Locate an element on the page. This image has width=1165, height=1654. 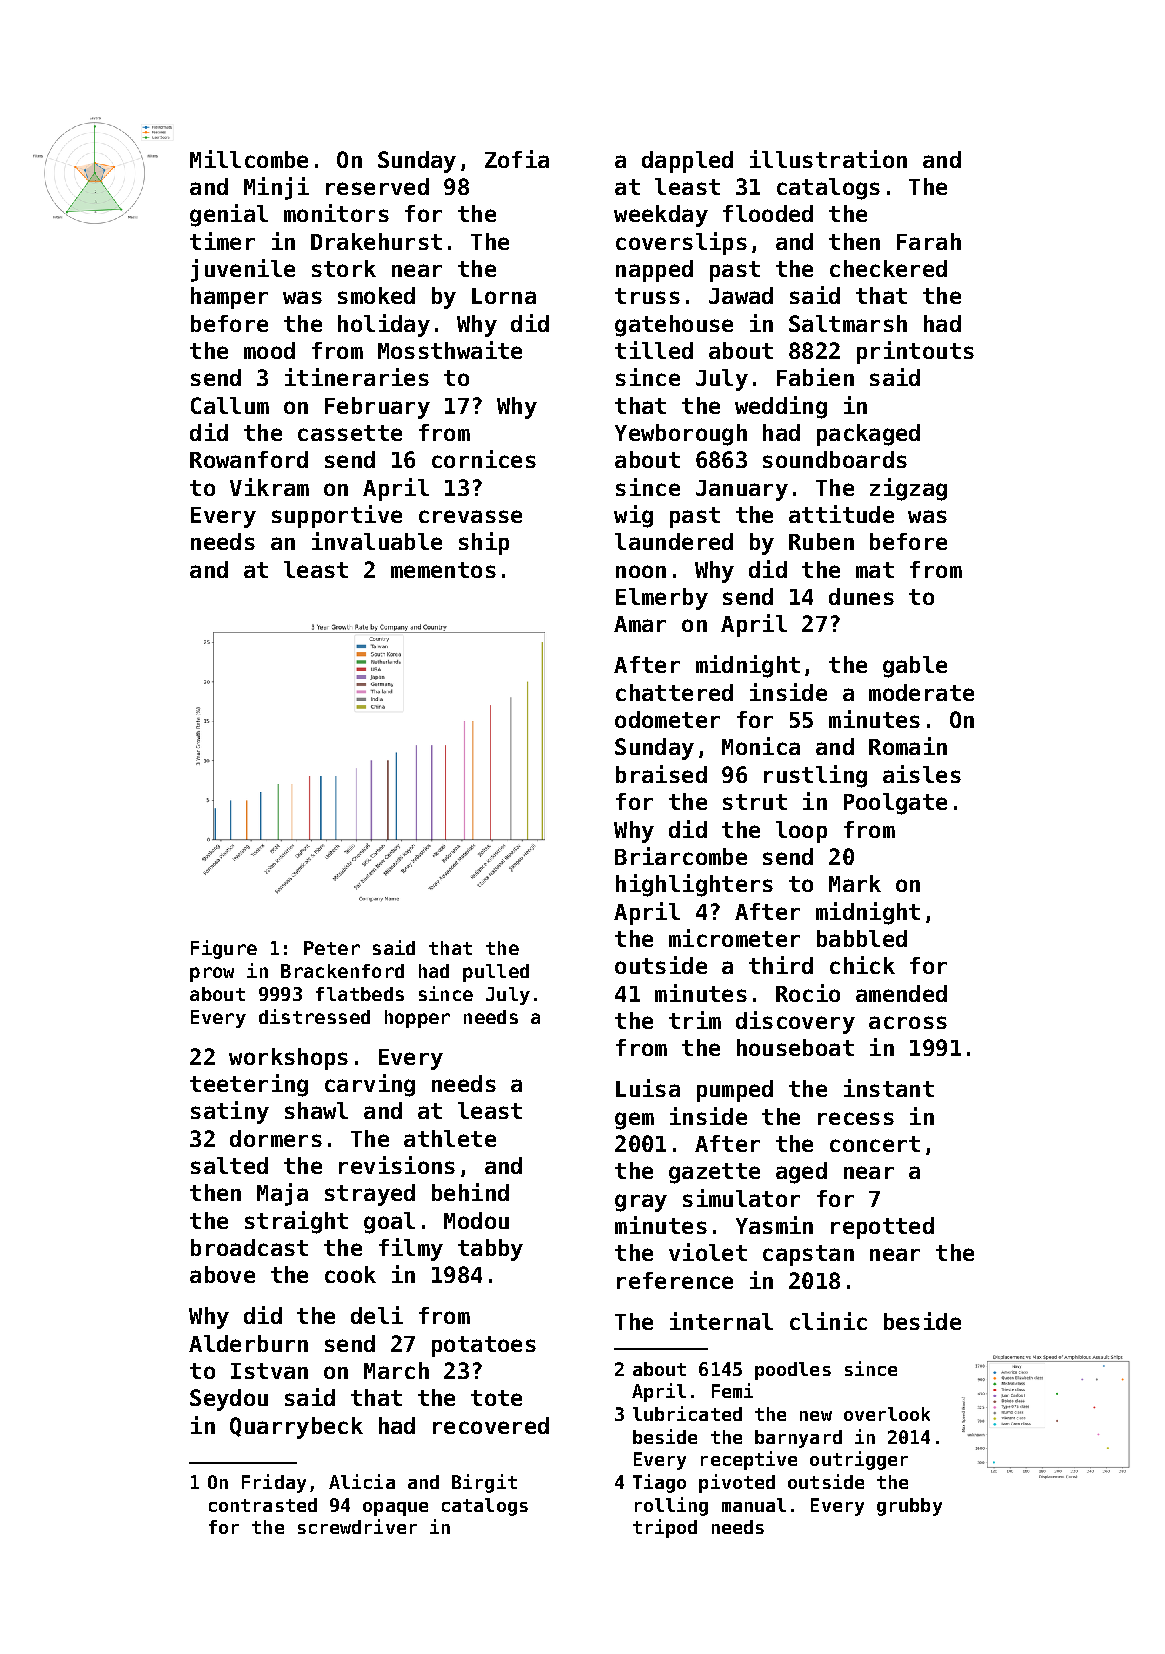
Amar is located at coordinates (640, 624).
